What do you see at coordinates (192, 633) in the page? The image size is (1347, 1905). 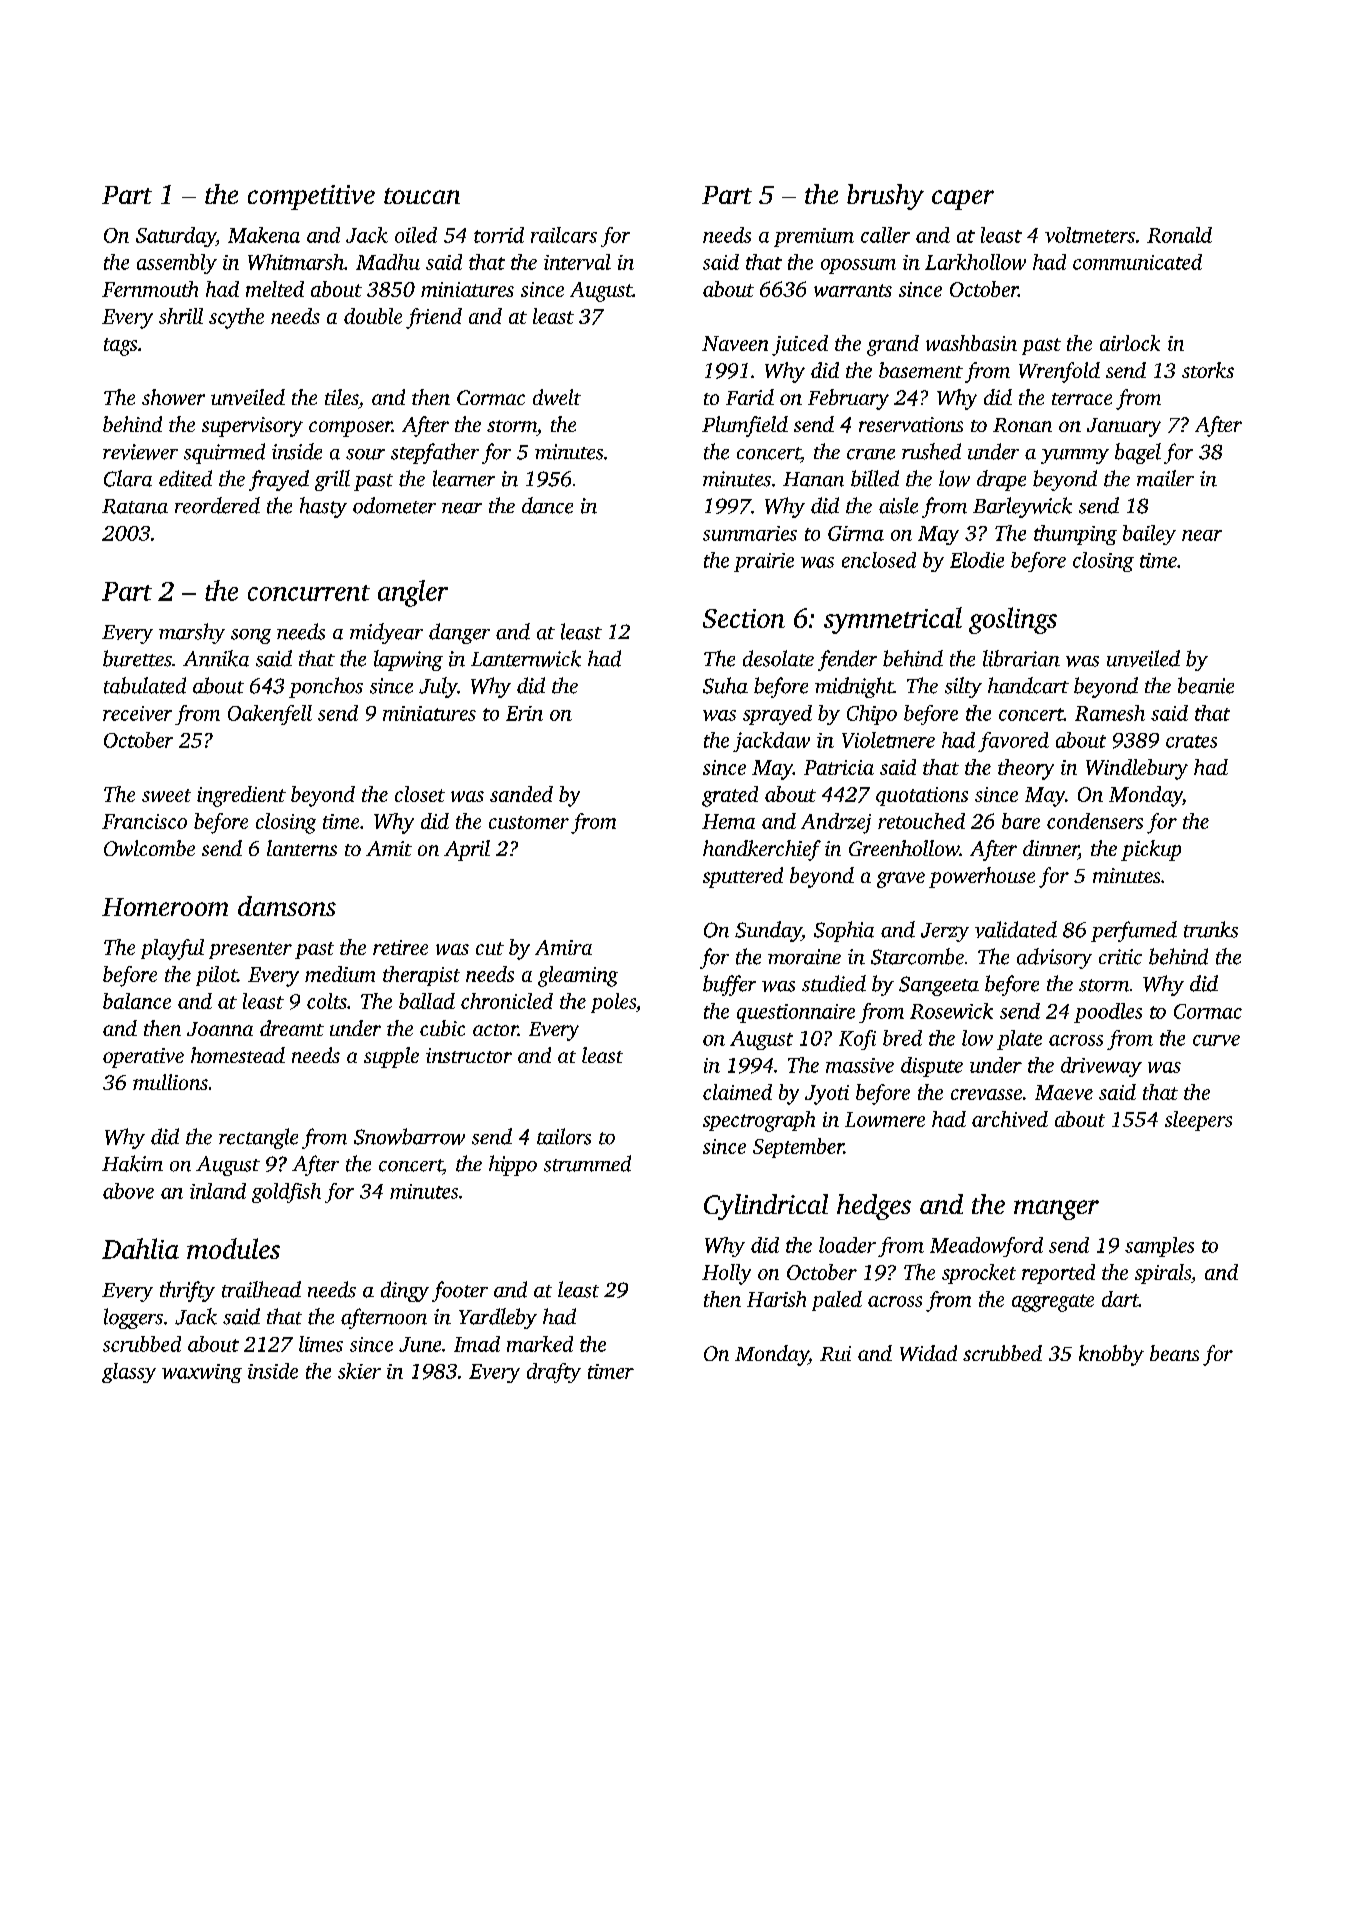 I see `marshy` at bounding box center [192, 633].
